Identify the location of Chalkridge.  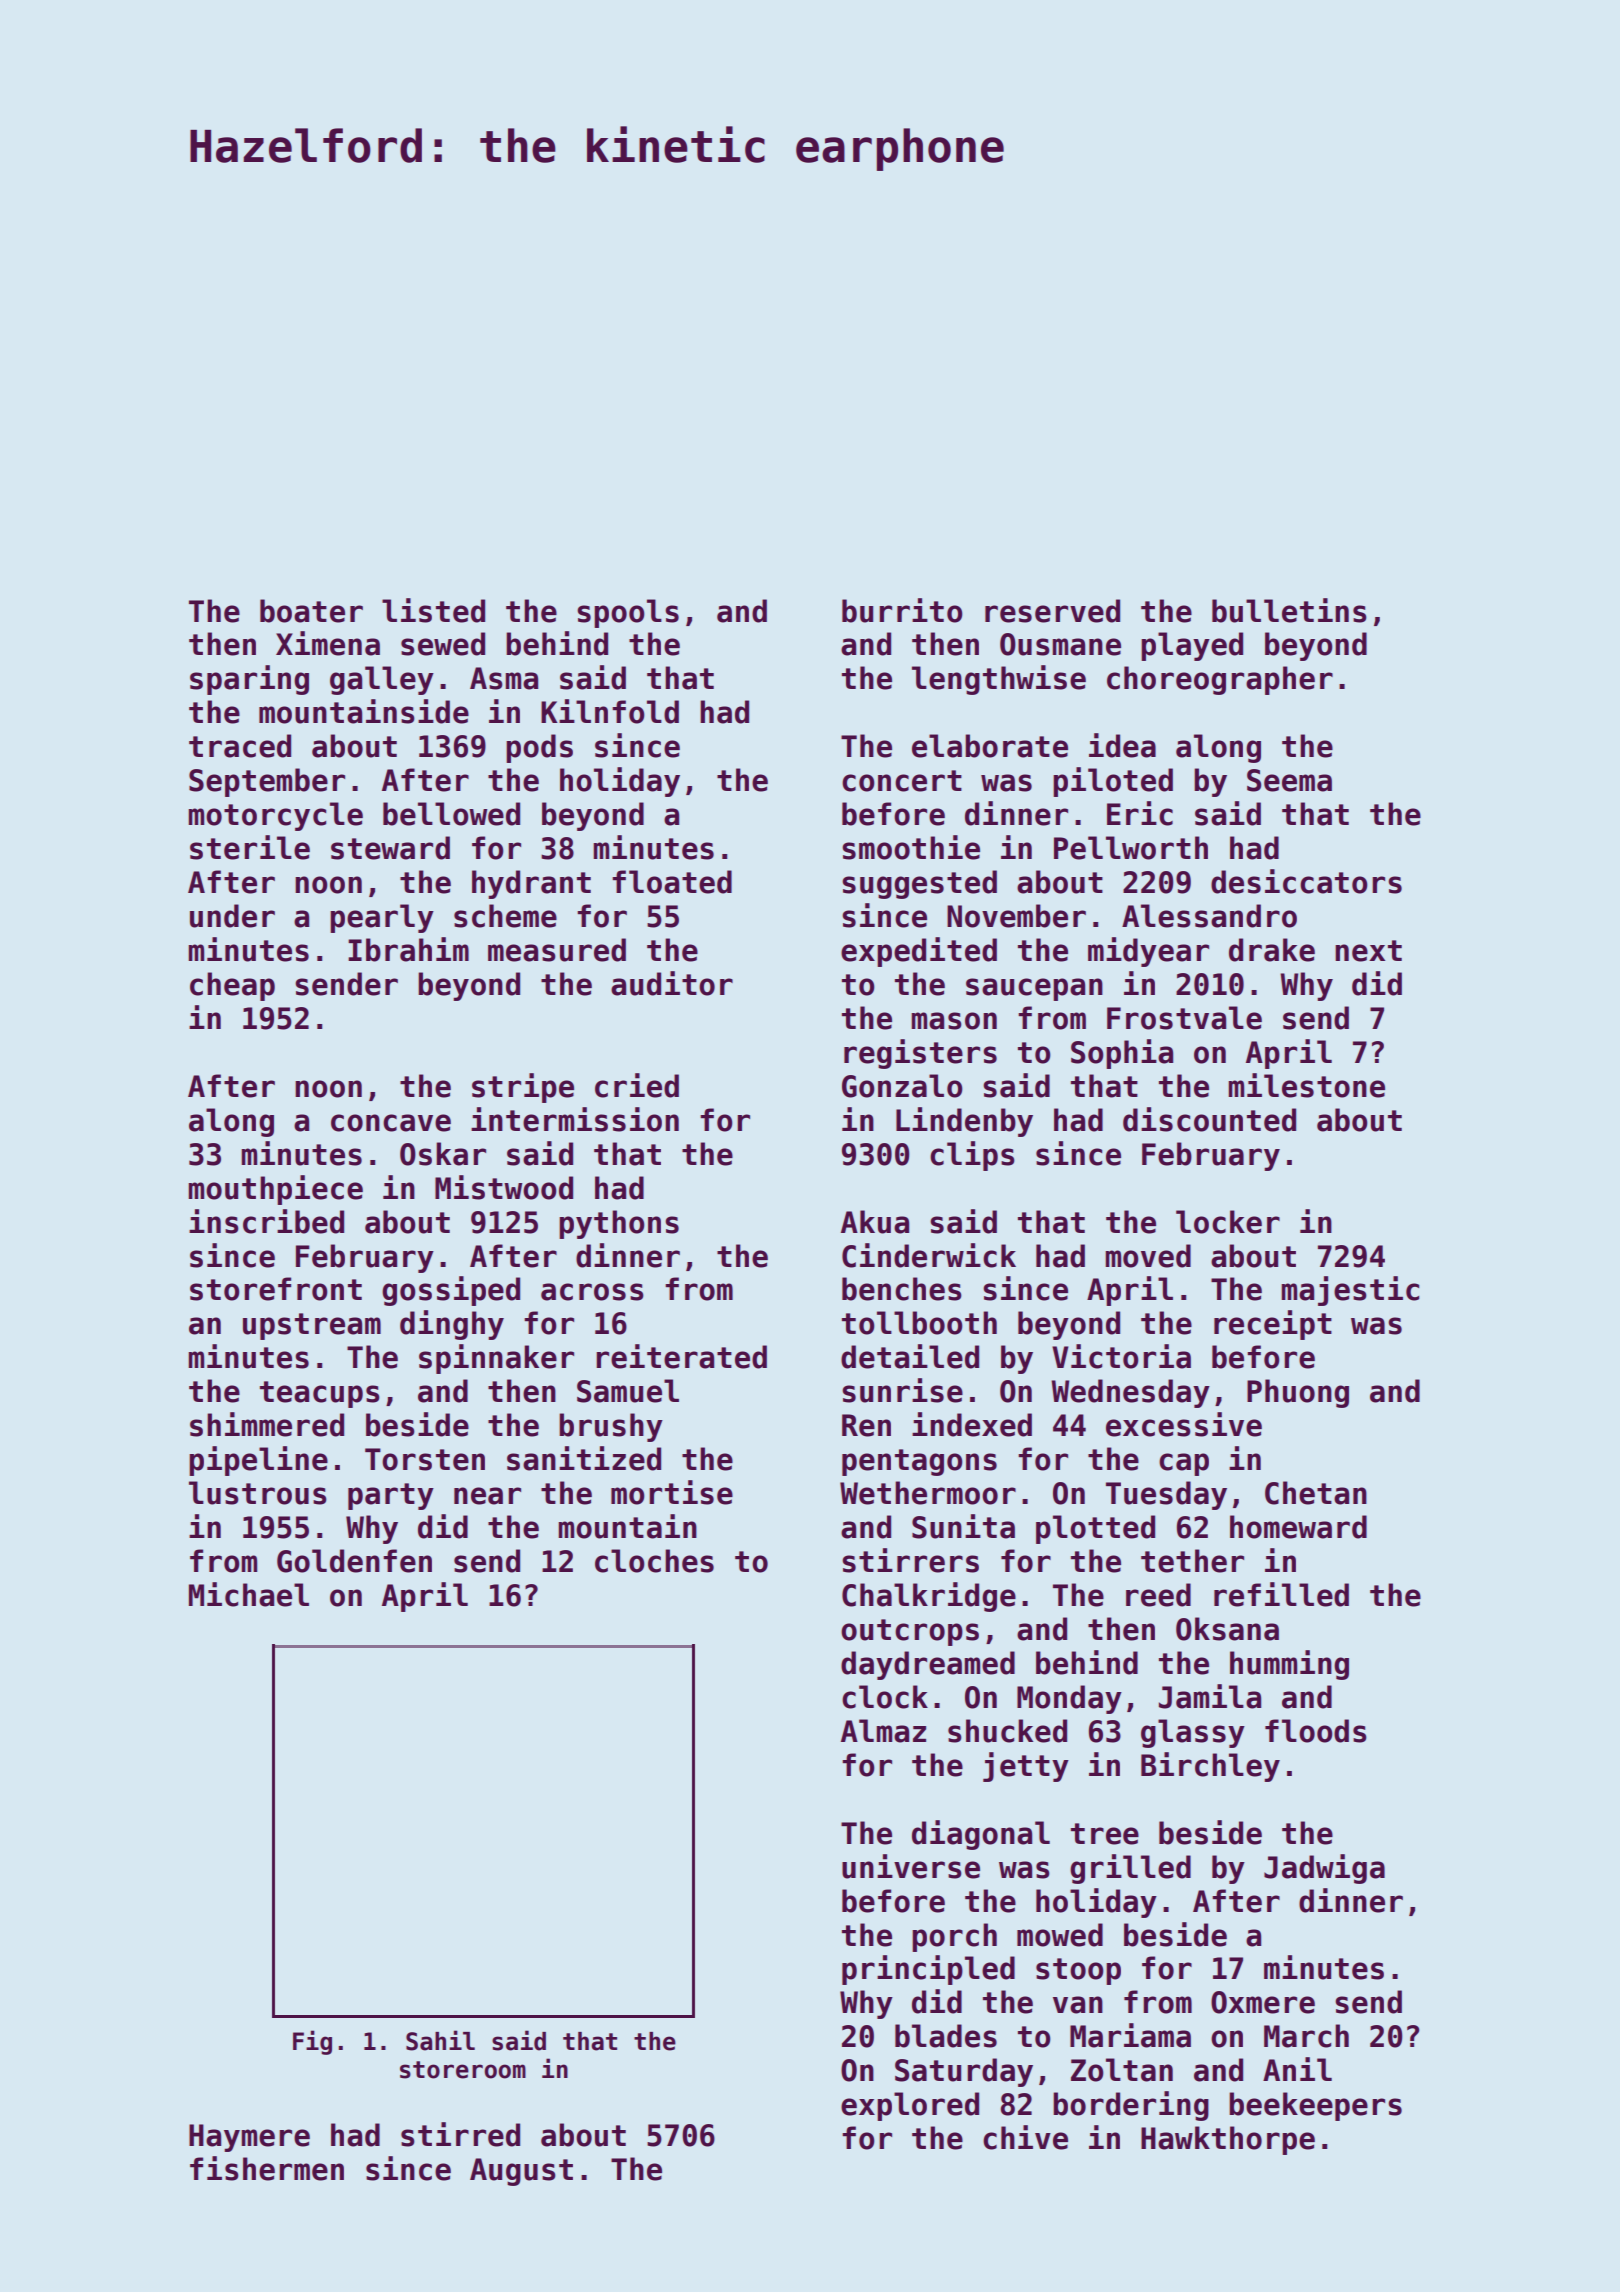
(929, 1597).
